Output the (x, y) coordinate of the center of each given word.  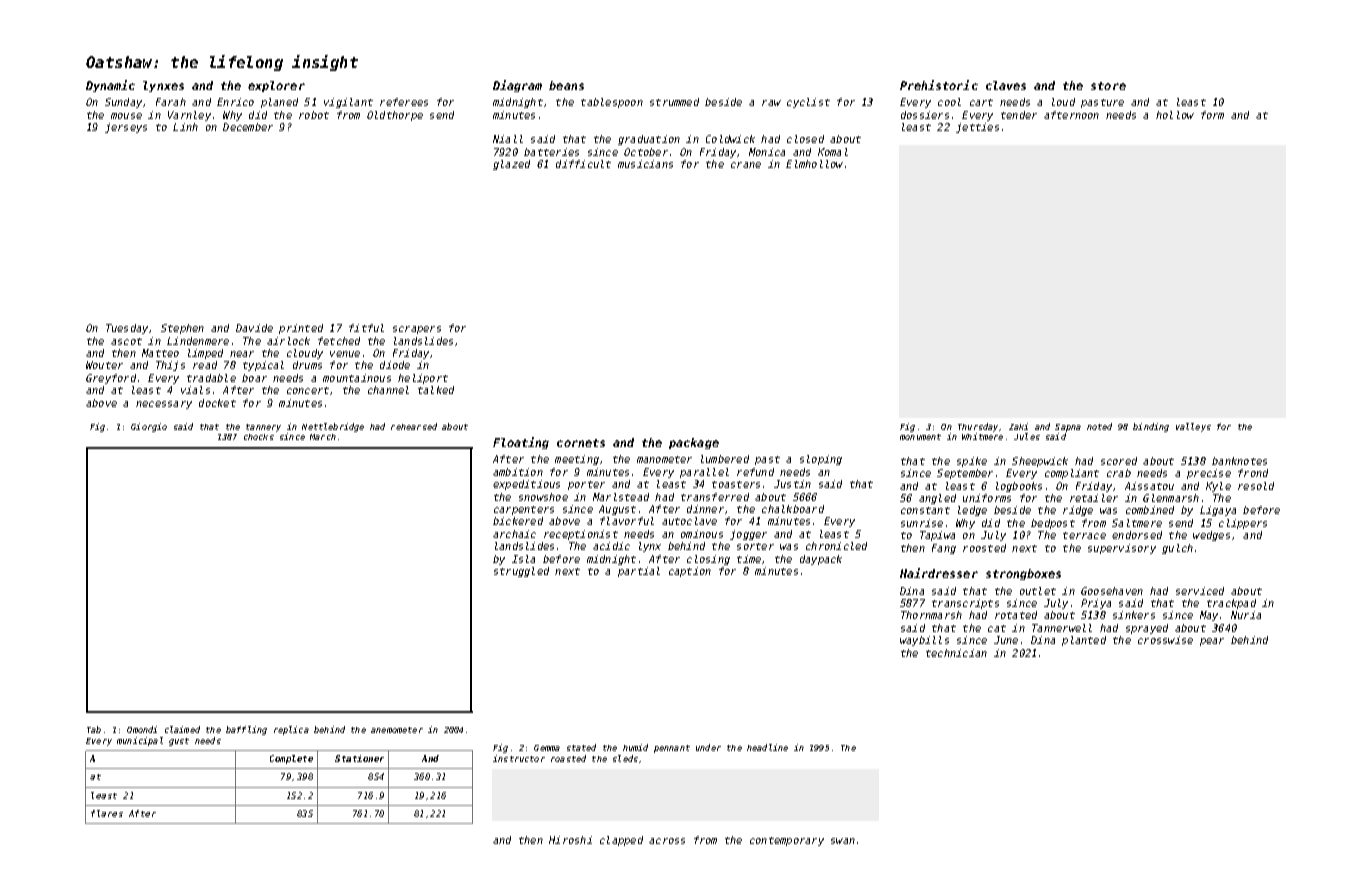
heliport (423, 379)
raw (771, 103)
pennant (672, 749)
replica (291, 730)
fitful (366, 328)
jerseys (126, 128)
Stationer (359, 758)
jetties (977, 128)
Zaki (1018, 426)
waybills (924, 641)
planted (1084, 641)
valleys (1193, 427)
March (323, 437)
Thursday (978, 427)
